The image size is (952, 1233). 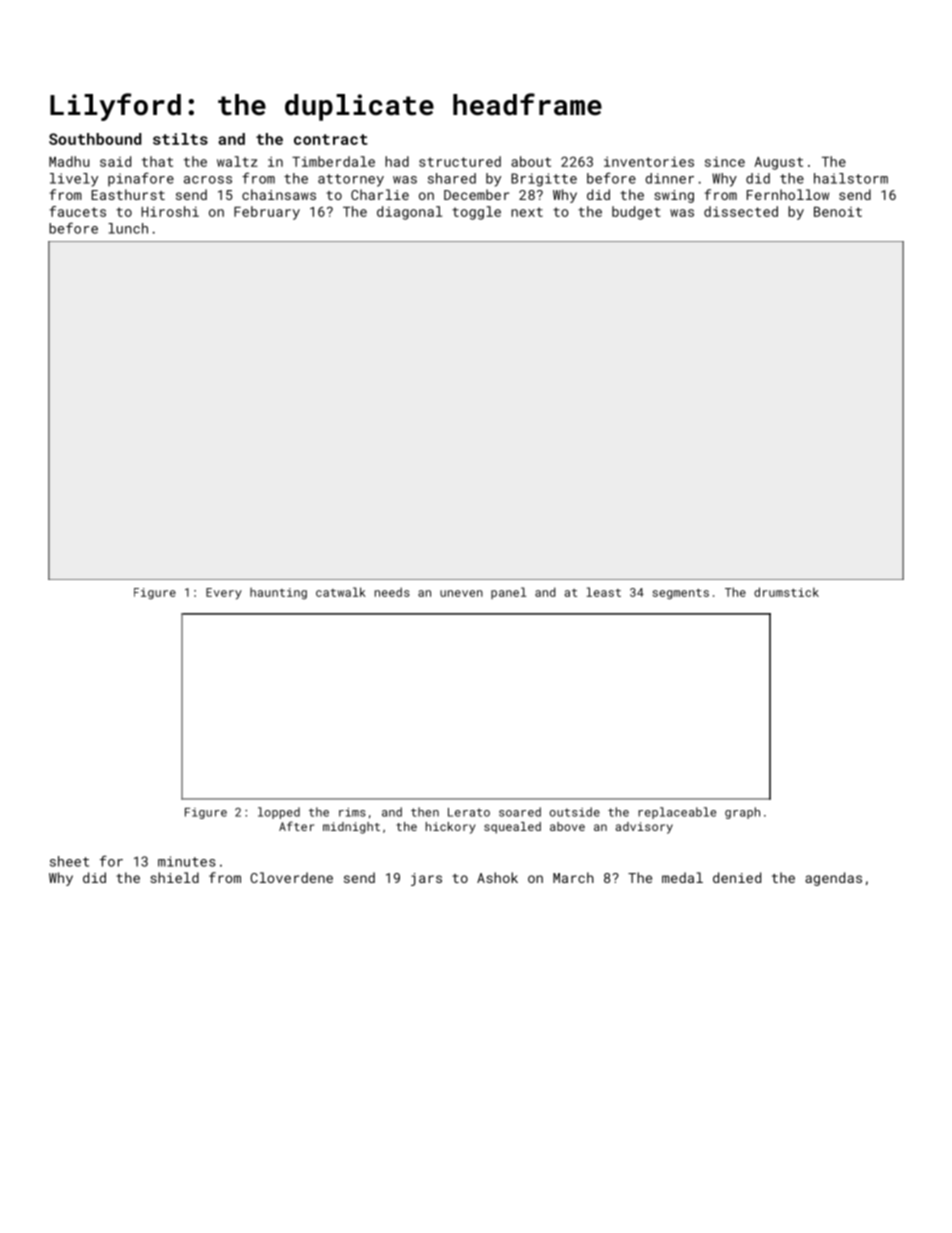 I want to click on Every, so click(x=224, y=594).
